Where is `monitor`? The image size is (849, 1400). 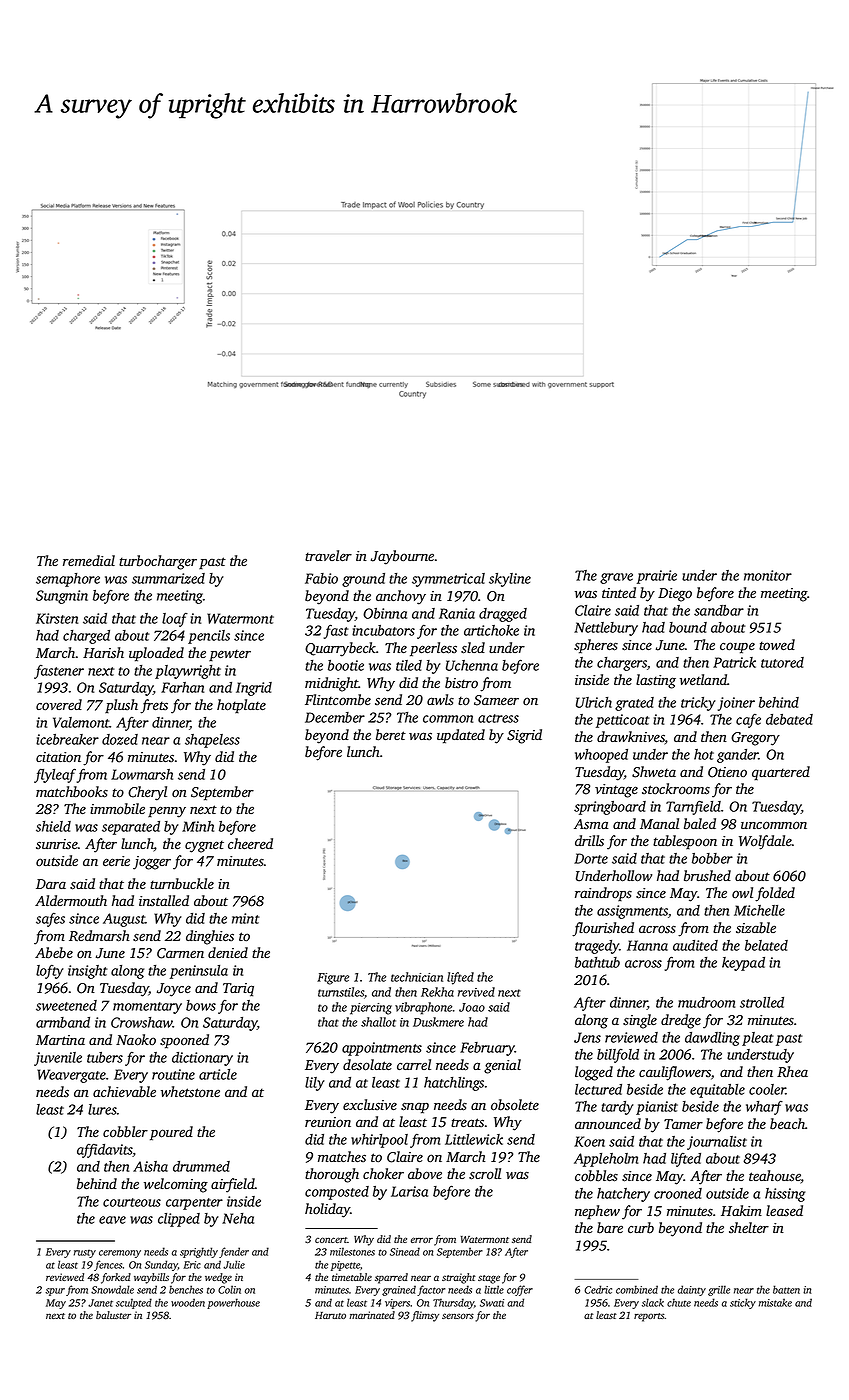 monitor is located at coordinates (768, 575).
